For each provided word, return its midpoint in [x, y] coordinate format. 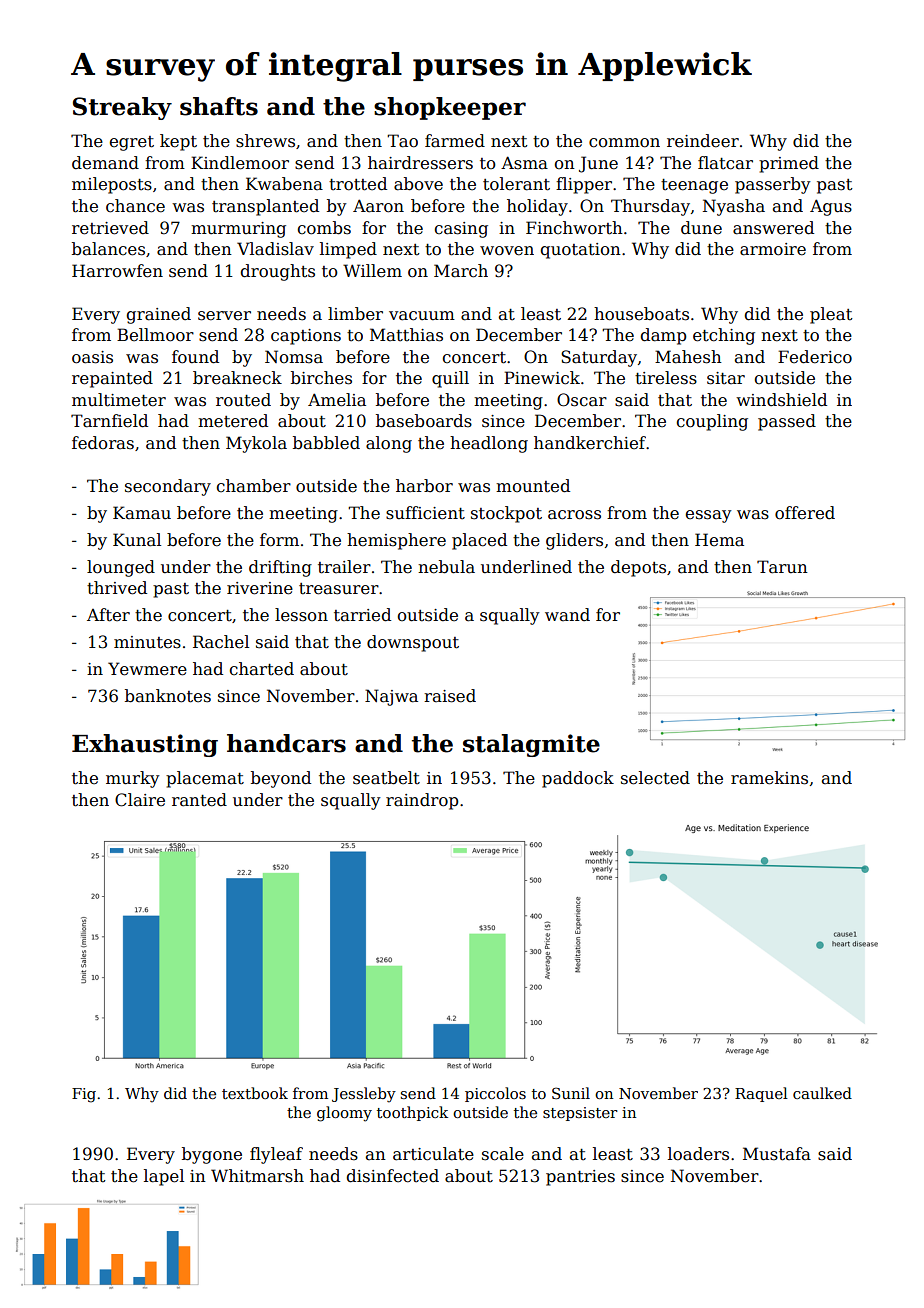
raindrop [422, 801]
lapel [164, 1177]
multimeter [119, 400]
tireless [666, 378]
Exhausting [145, 745]
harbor [424, 486]
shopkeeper [450, 108]
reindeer [703, 141]
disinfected [393, 1176]
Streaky [122, 108]
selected [655, 778]
